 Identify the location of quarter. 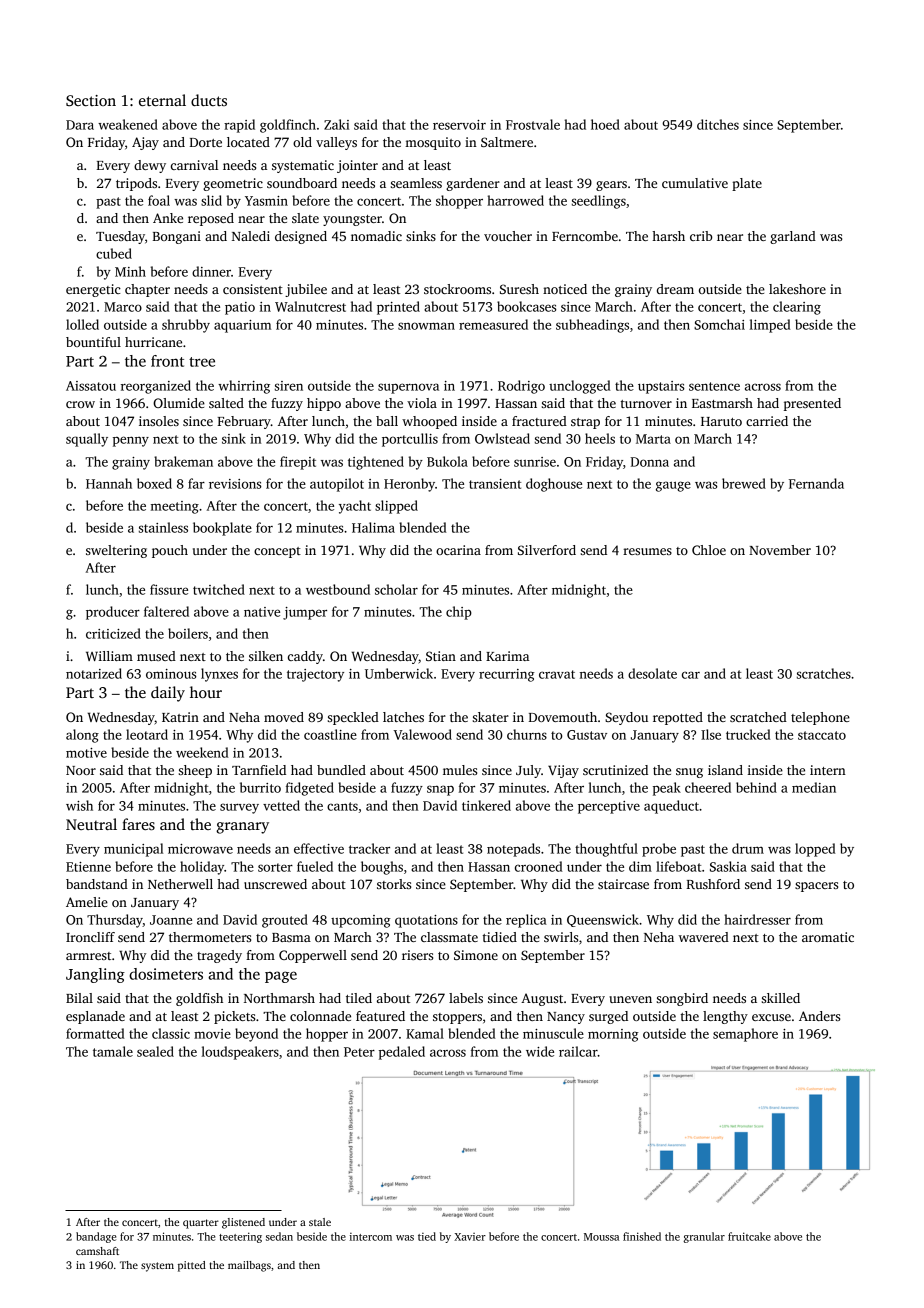
(201, 1224).
